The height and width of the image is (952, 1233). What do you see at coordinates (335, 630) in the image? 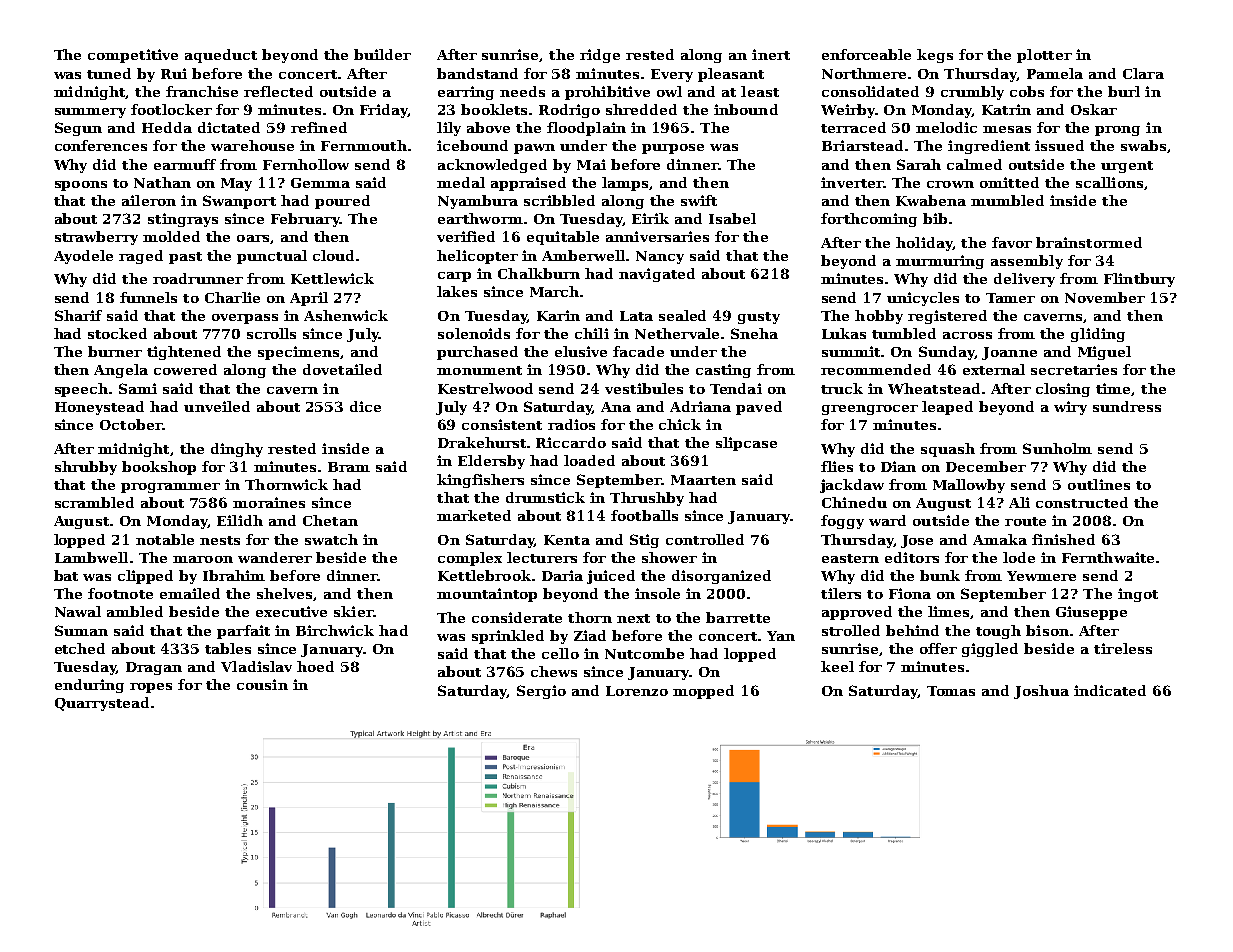
I see `Birchwick` at bounding box center [335, 630].
